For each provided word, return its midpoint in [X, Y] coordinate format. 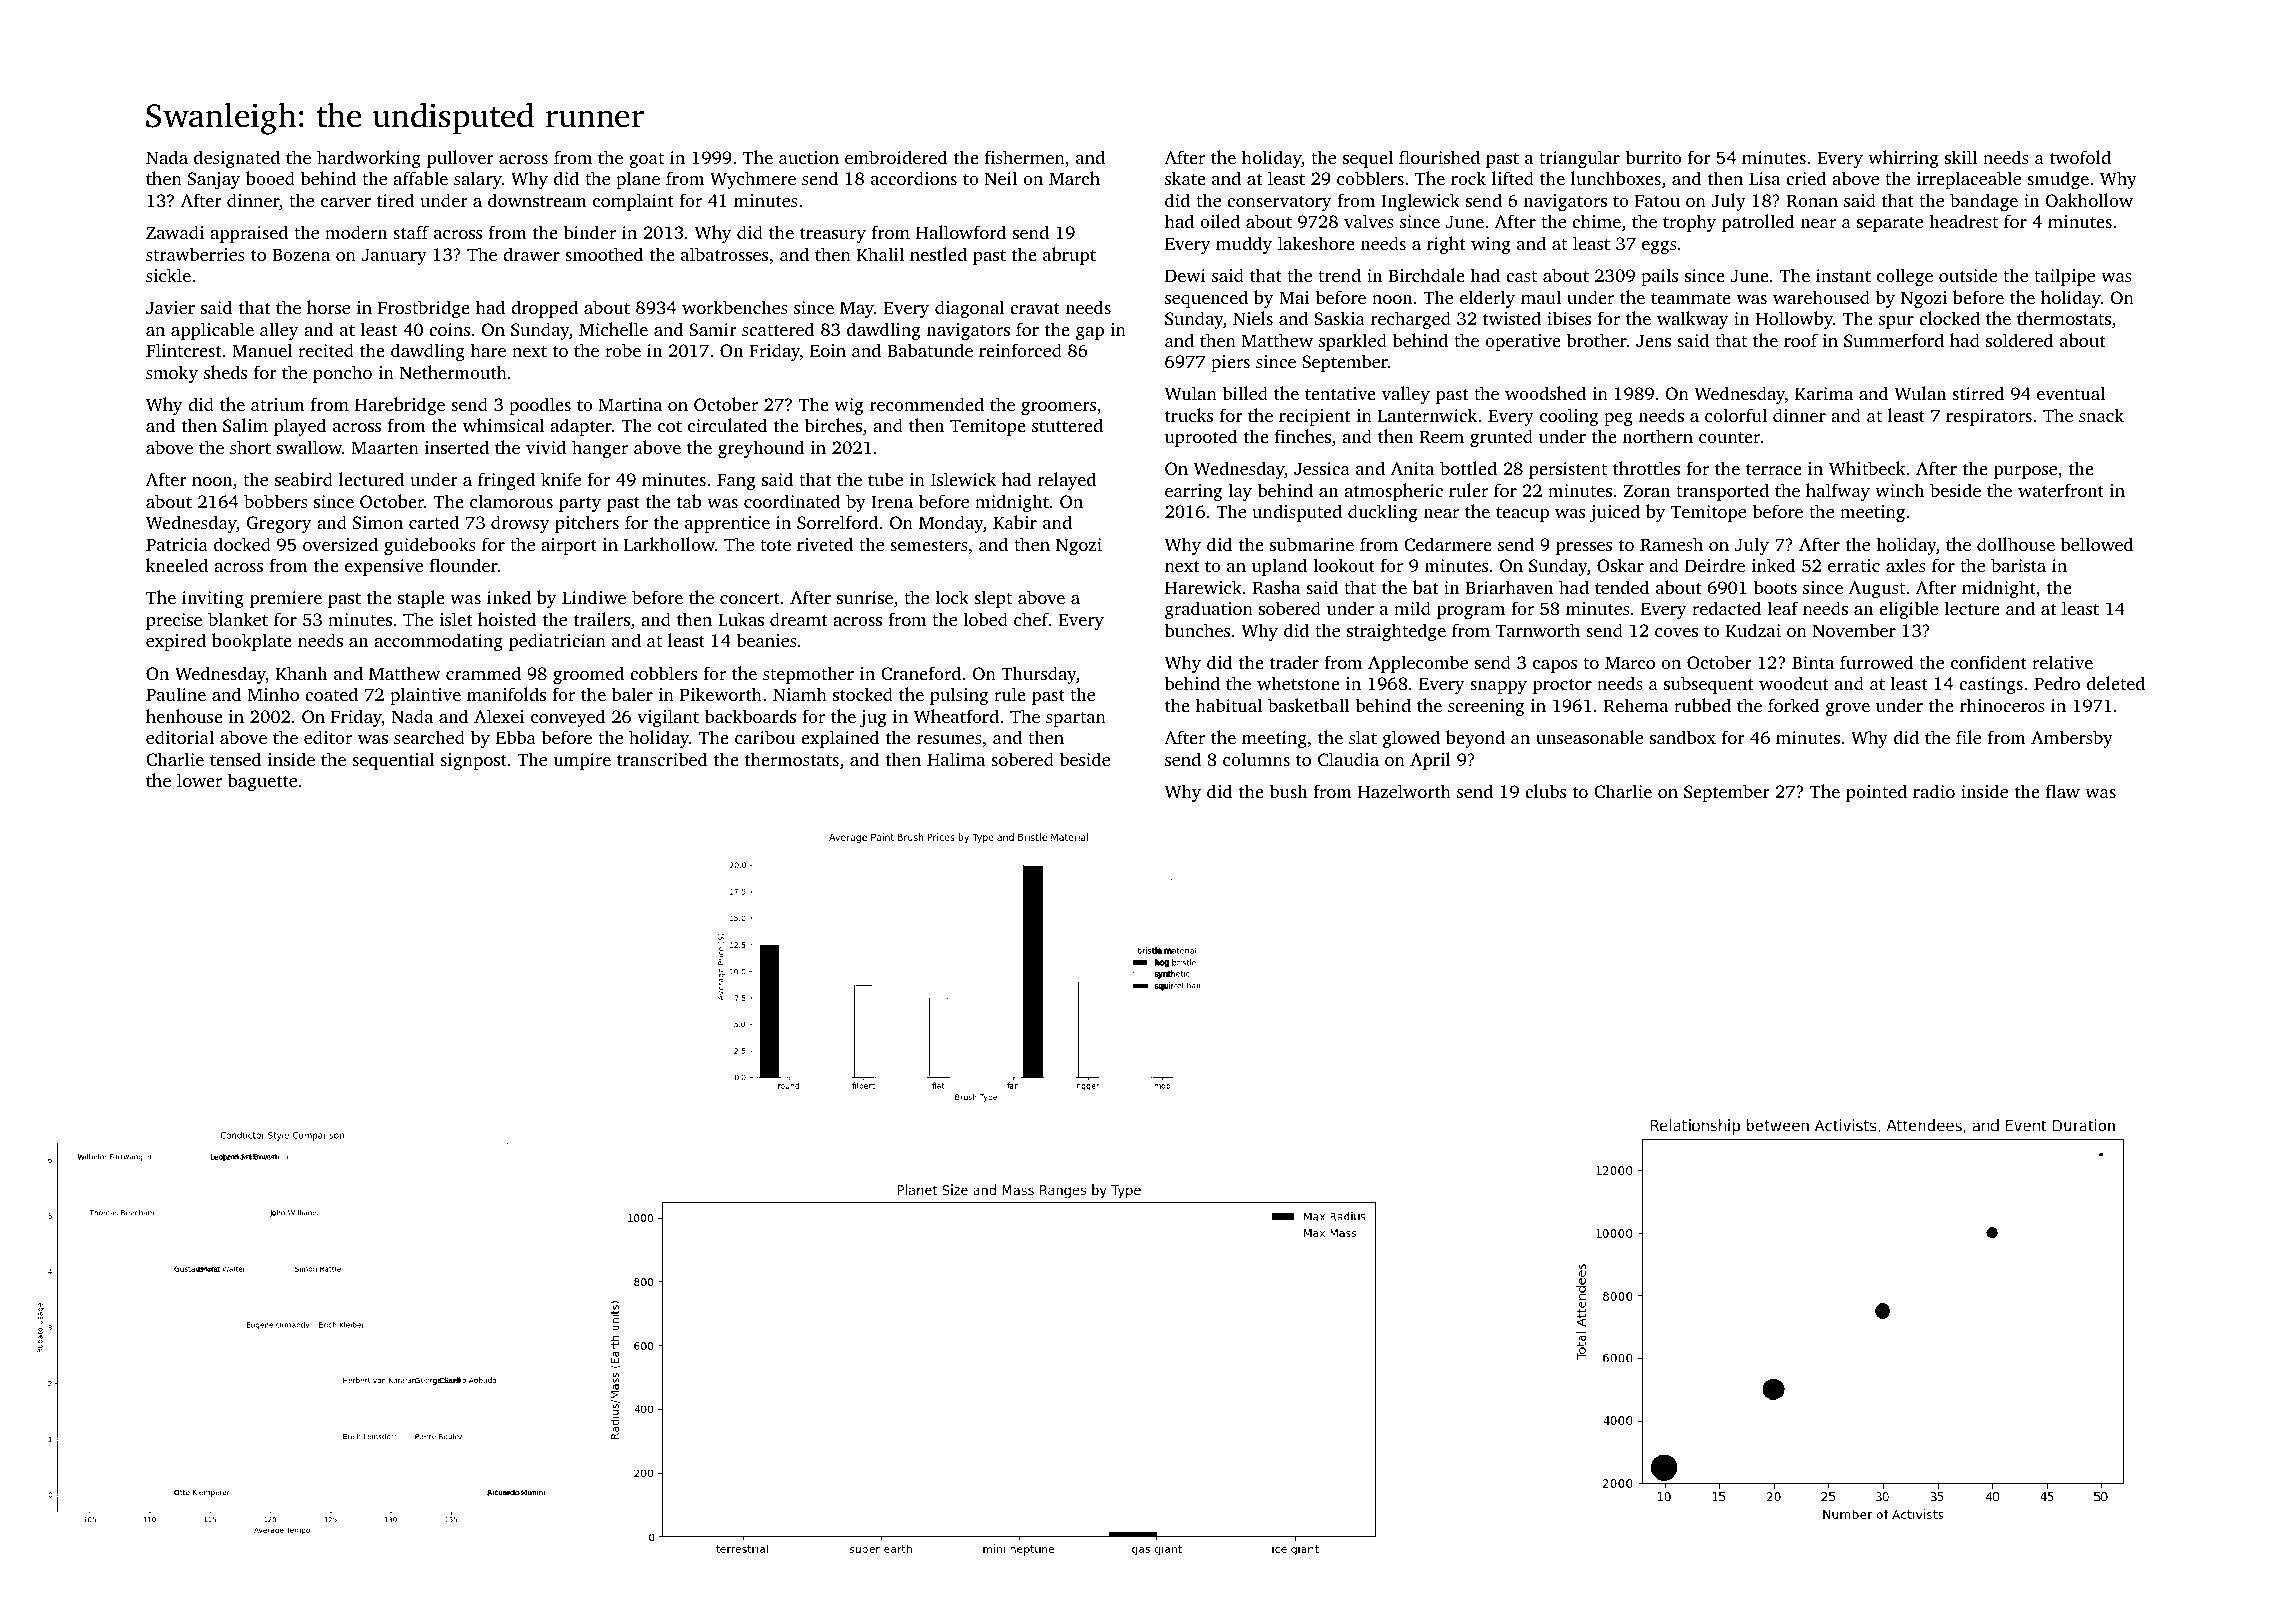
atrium [278, 404]
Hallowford [961, 232]
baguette [262, 782]
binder [590, 232]
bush [1288, 791]
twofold [2080, 157]
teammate [1691, 298]
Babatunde [930, 350]
